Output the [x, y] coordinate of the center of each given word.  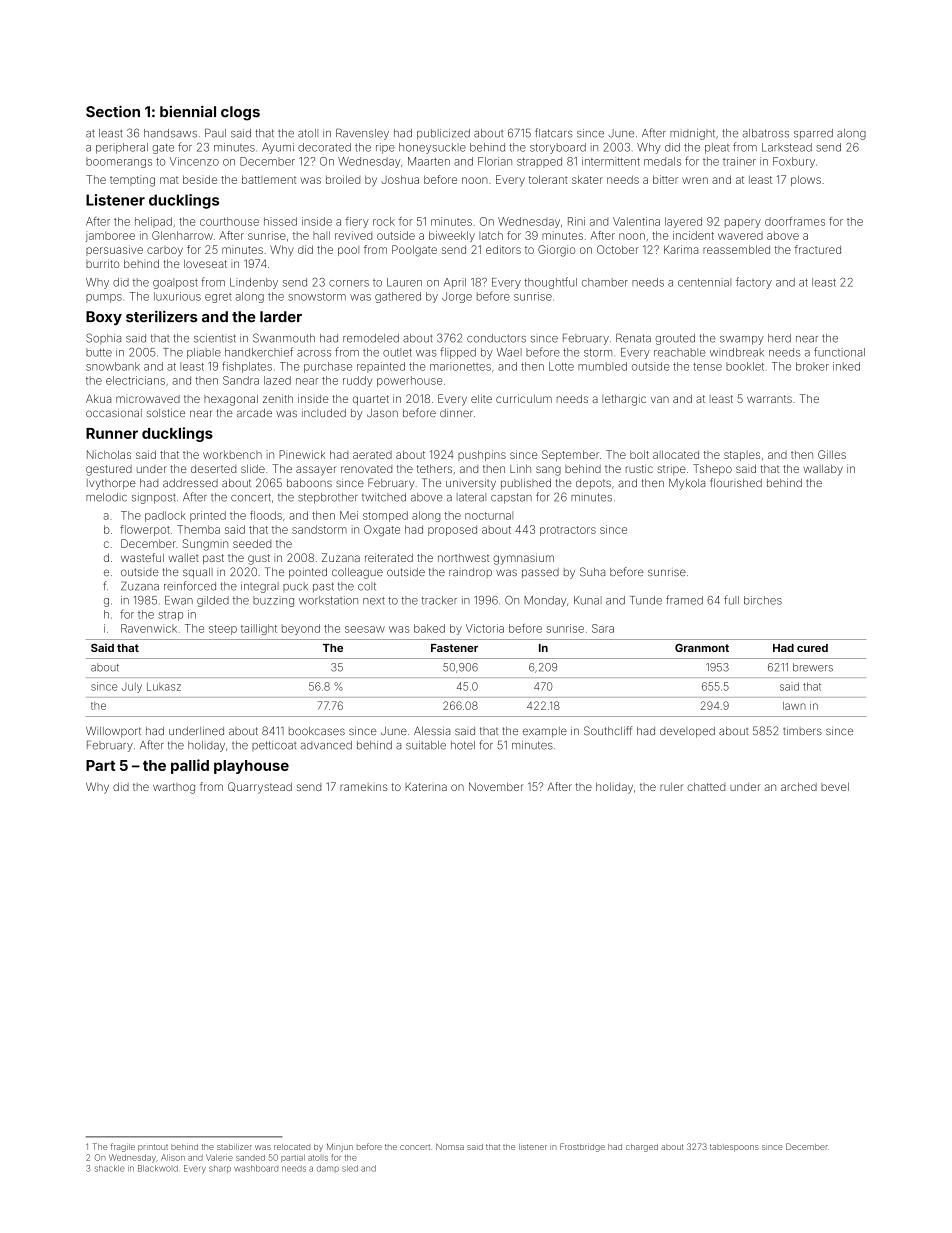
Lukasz [164, 686]
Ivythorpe [111, 484]
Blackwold [158, 1168]
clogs [240, 113]
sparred [813, 134]
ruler [671, 787]
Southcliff [608, 730]
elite [481, 398]
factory [754, 283]
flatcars [554, 133]
